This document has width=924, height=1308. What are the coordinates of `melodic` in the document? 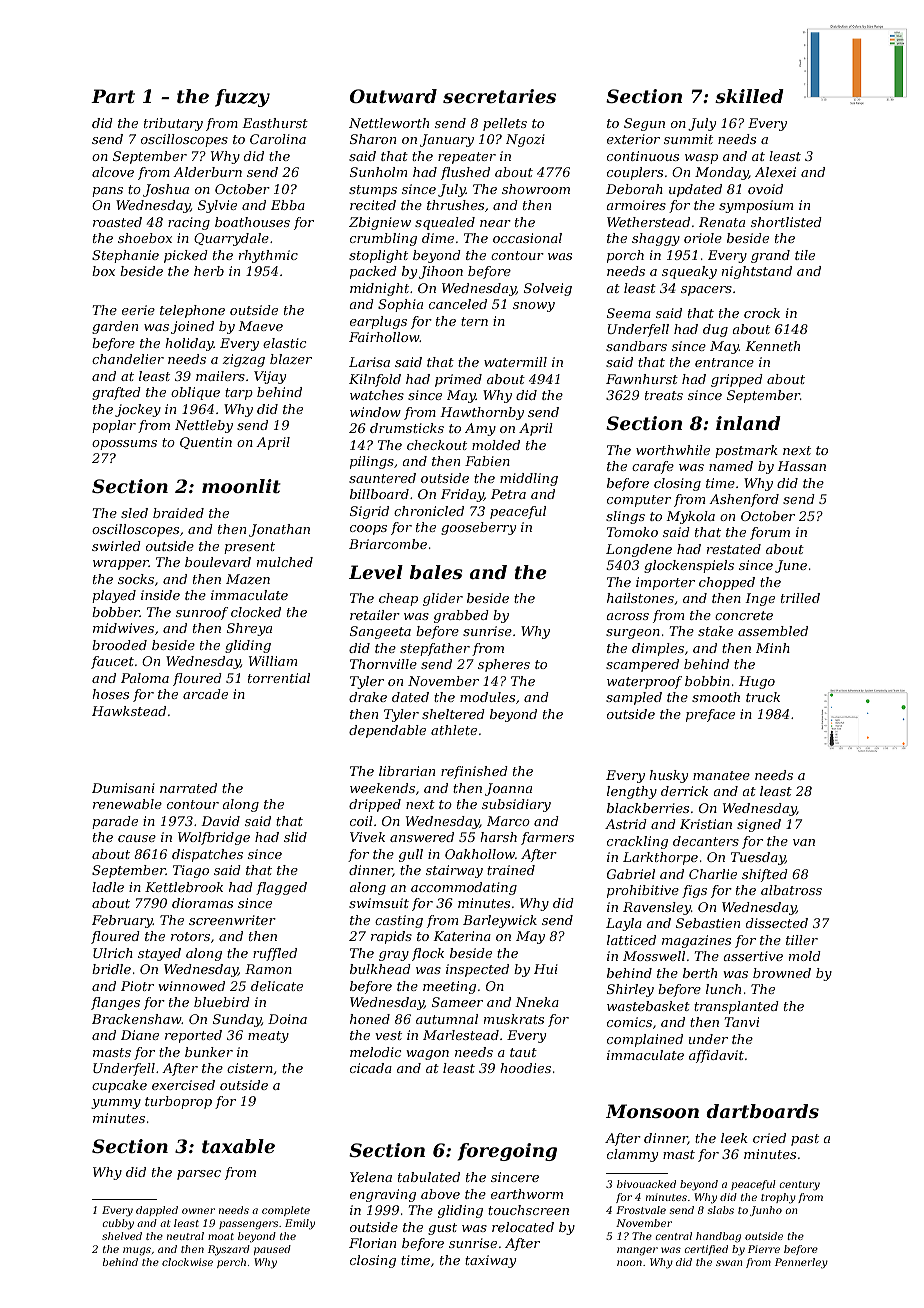 It's located at (375, 1052).
